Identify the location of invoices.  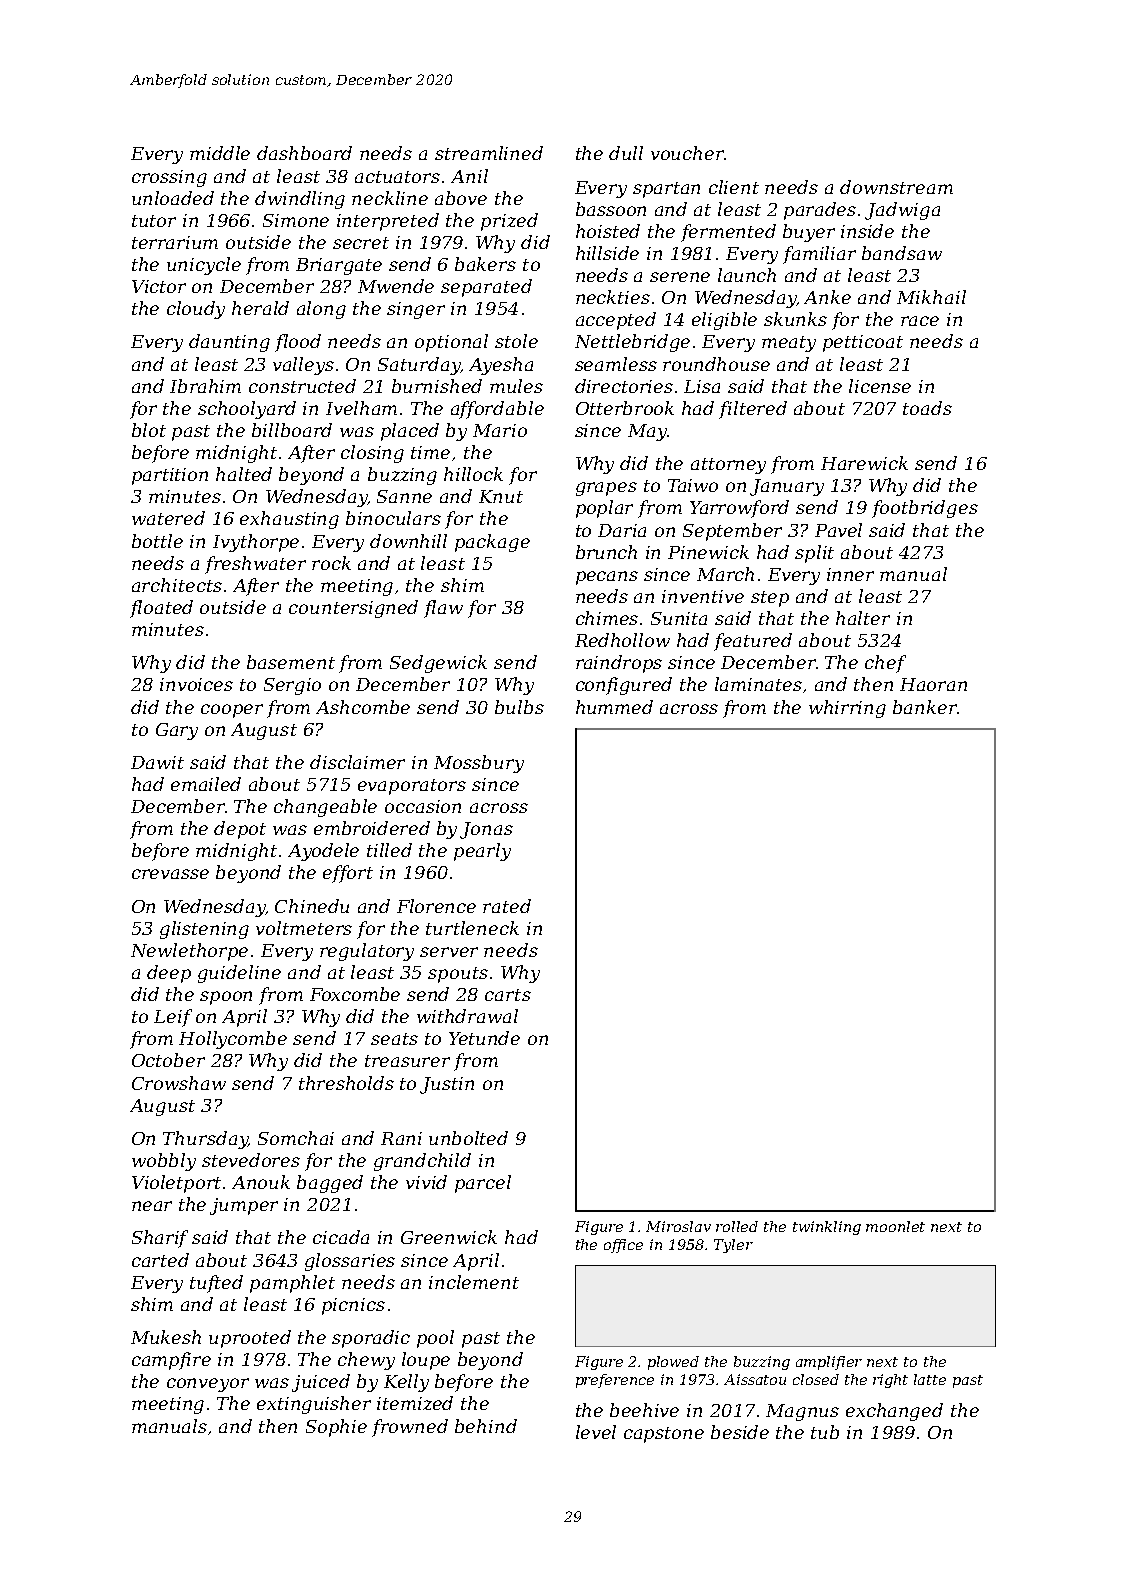
(196, 684).
